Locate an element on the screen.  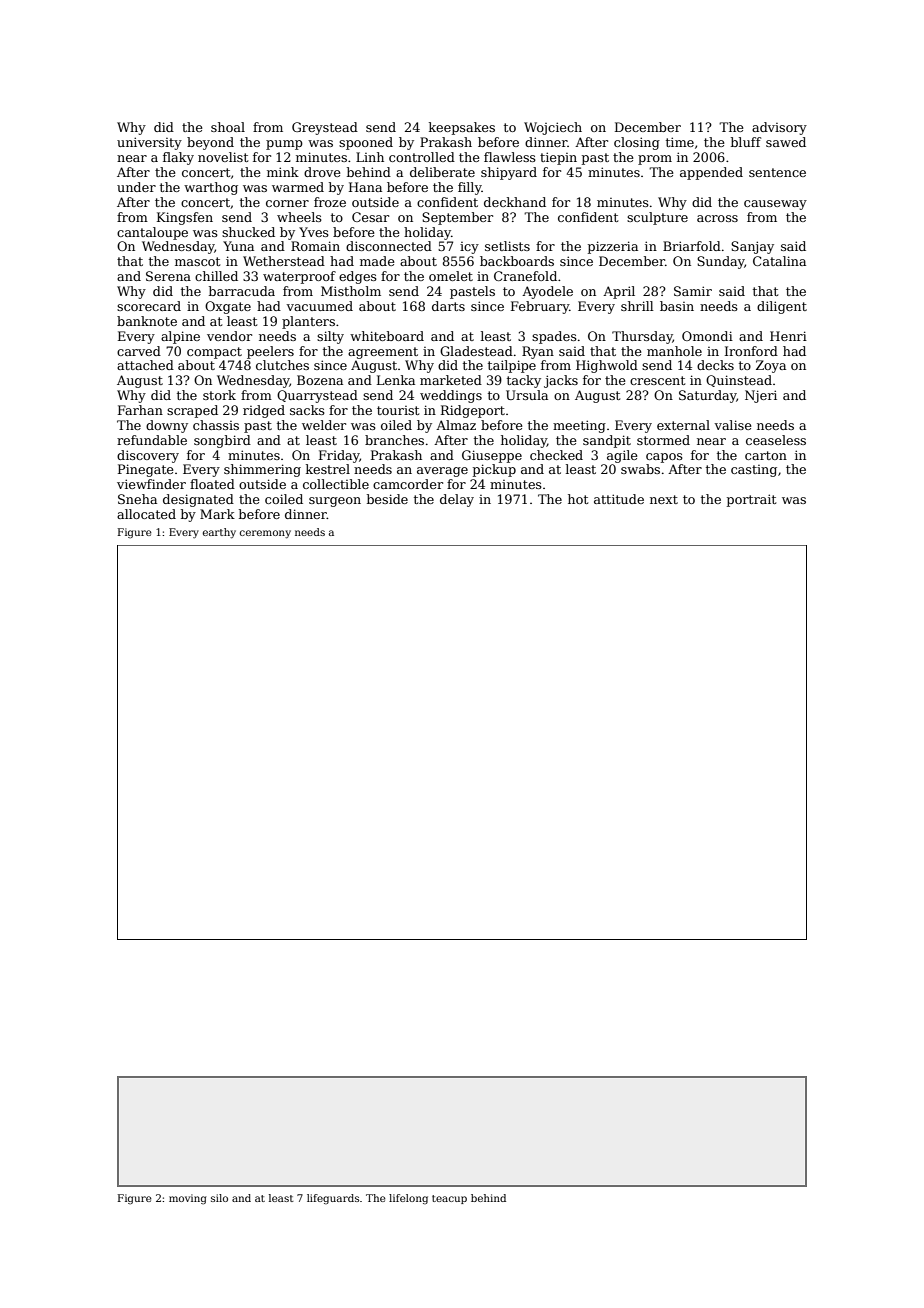
portrait is located at coordinates (751, 500).
